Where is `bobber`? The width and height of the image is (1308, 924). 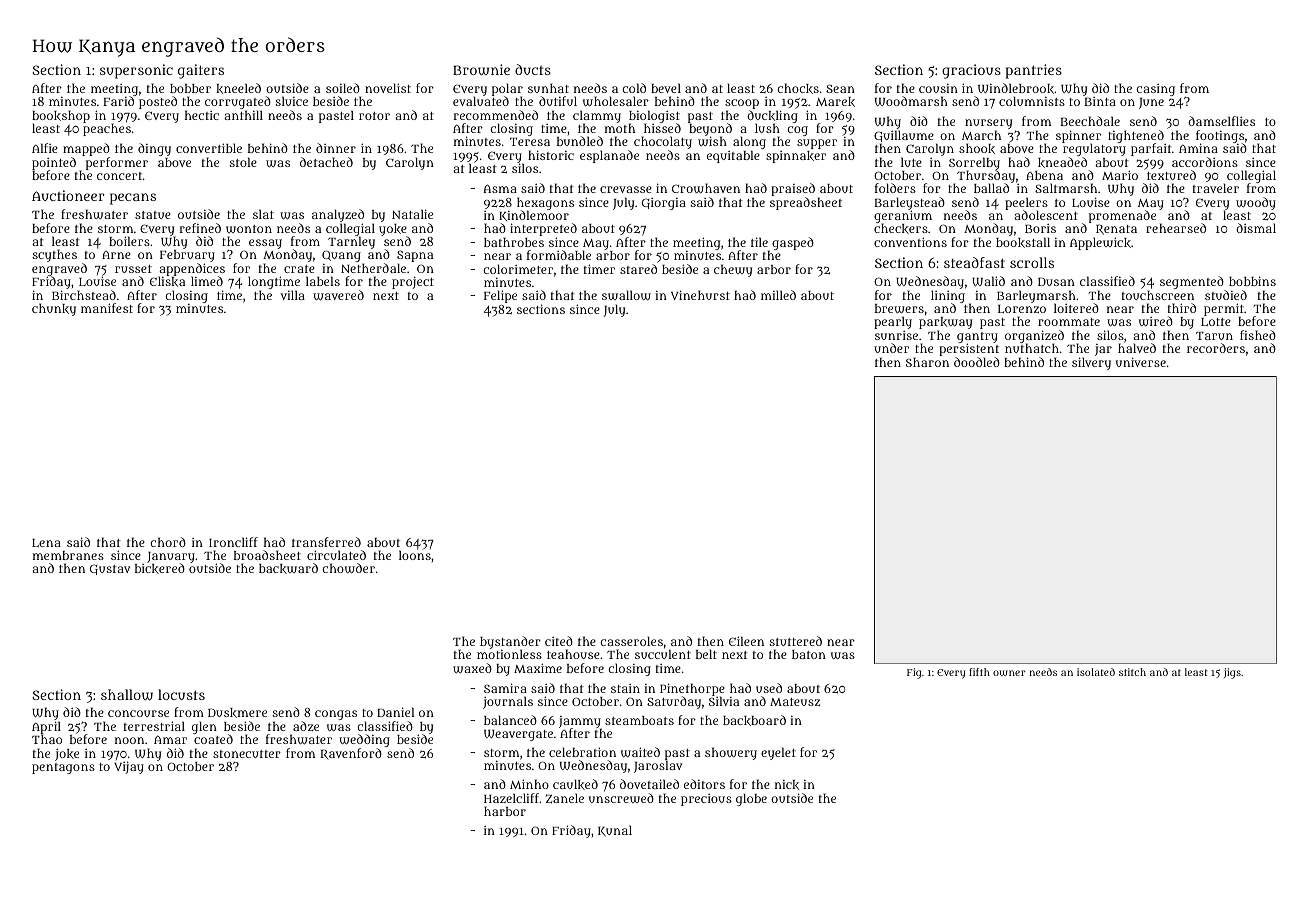 bobber is located at coordinates (190, 88).
